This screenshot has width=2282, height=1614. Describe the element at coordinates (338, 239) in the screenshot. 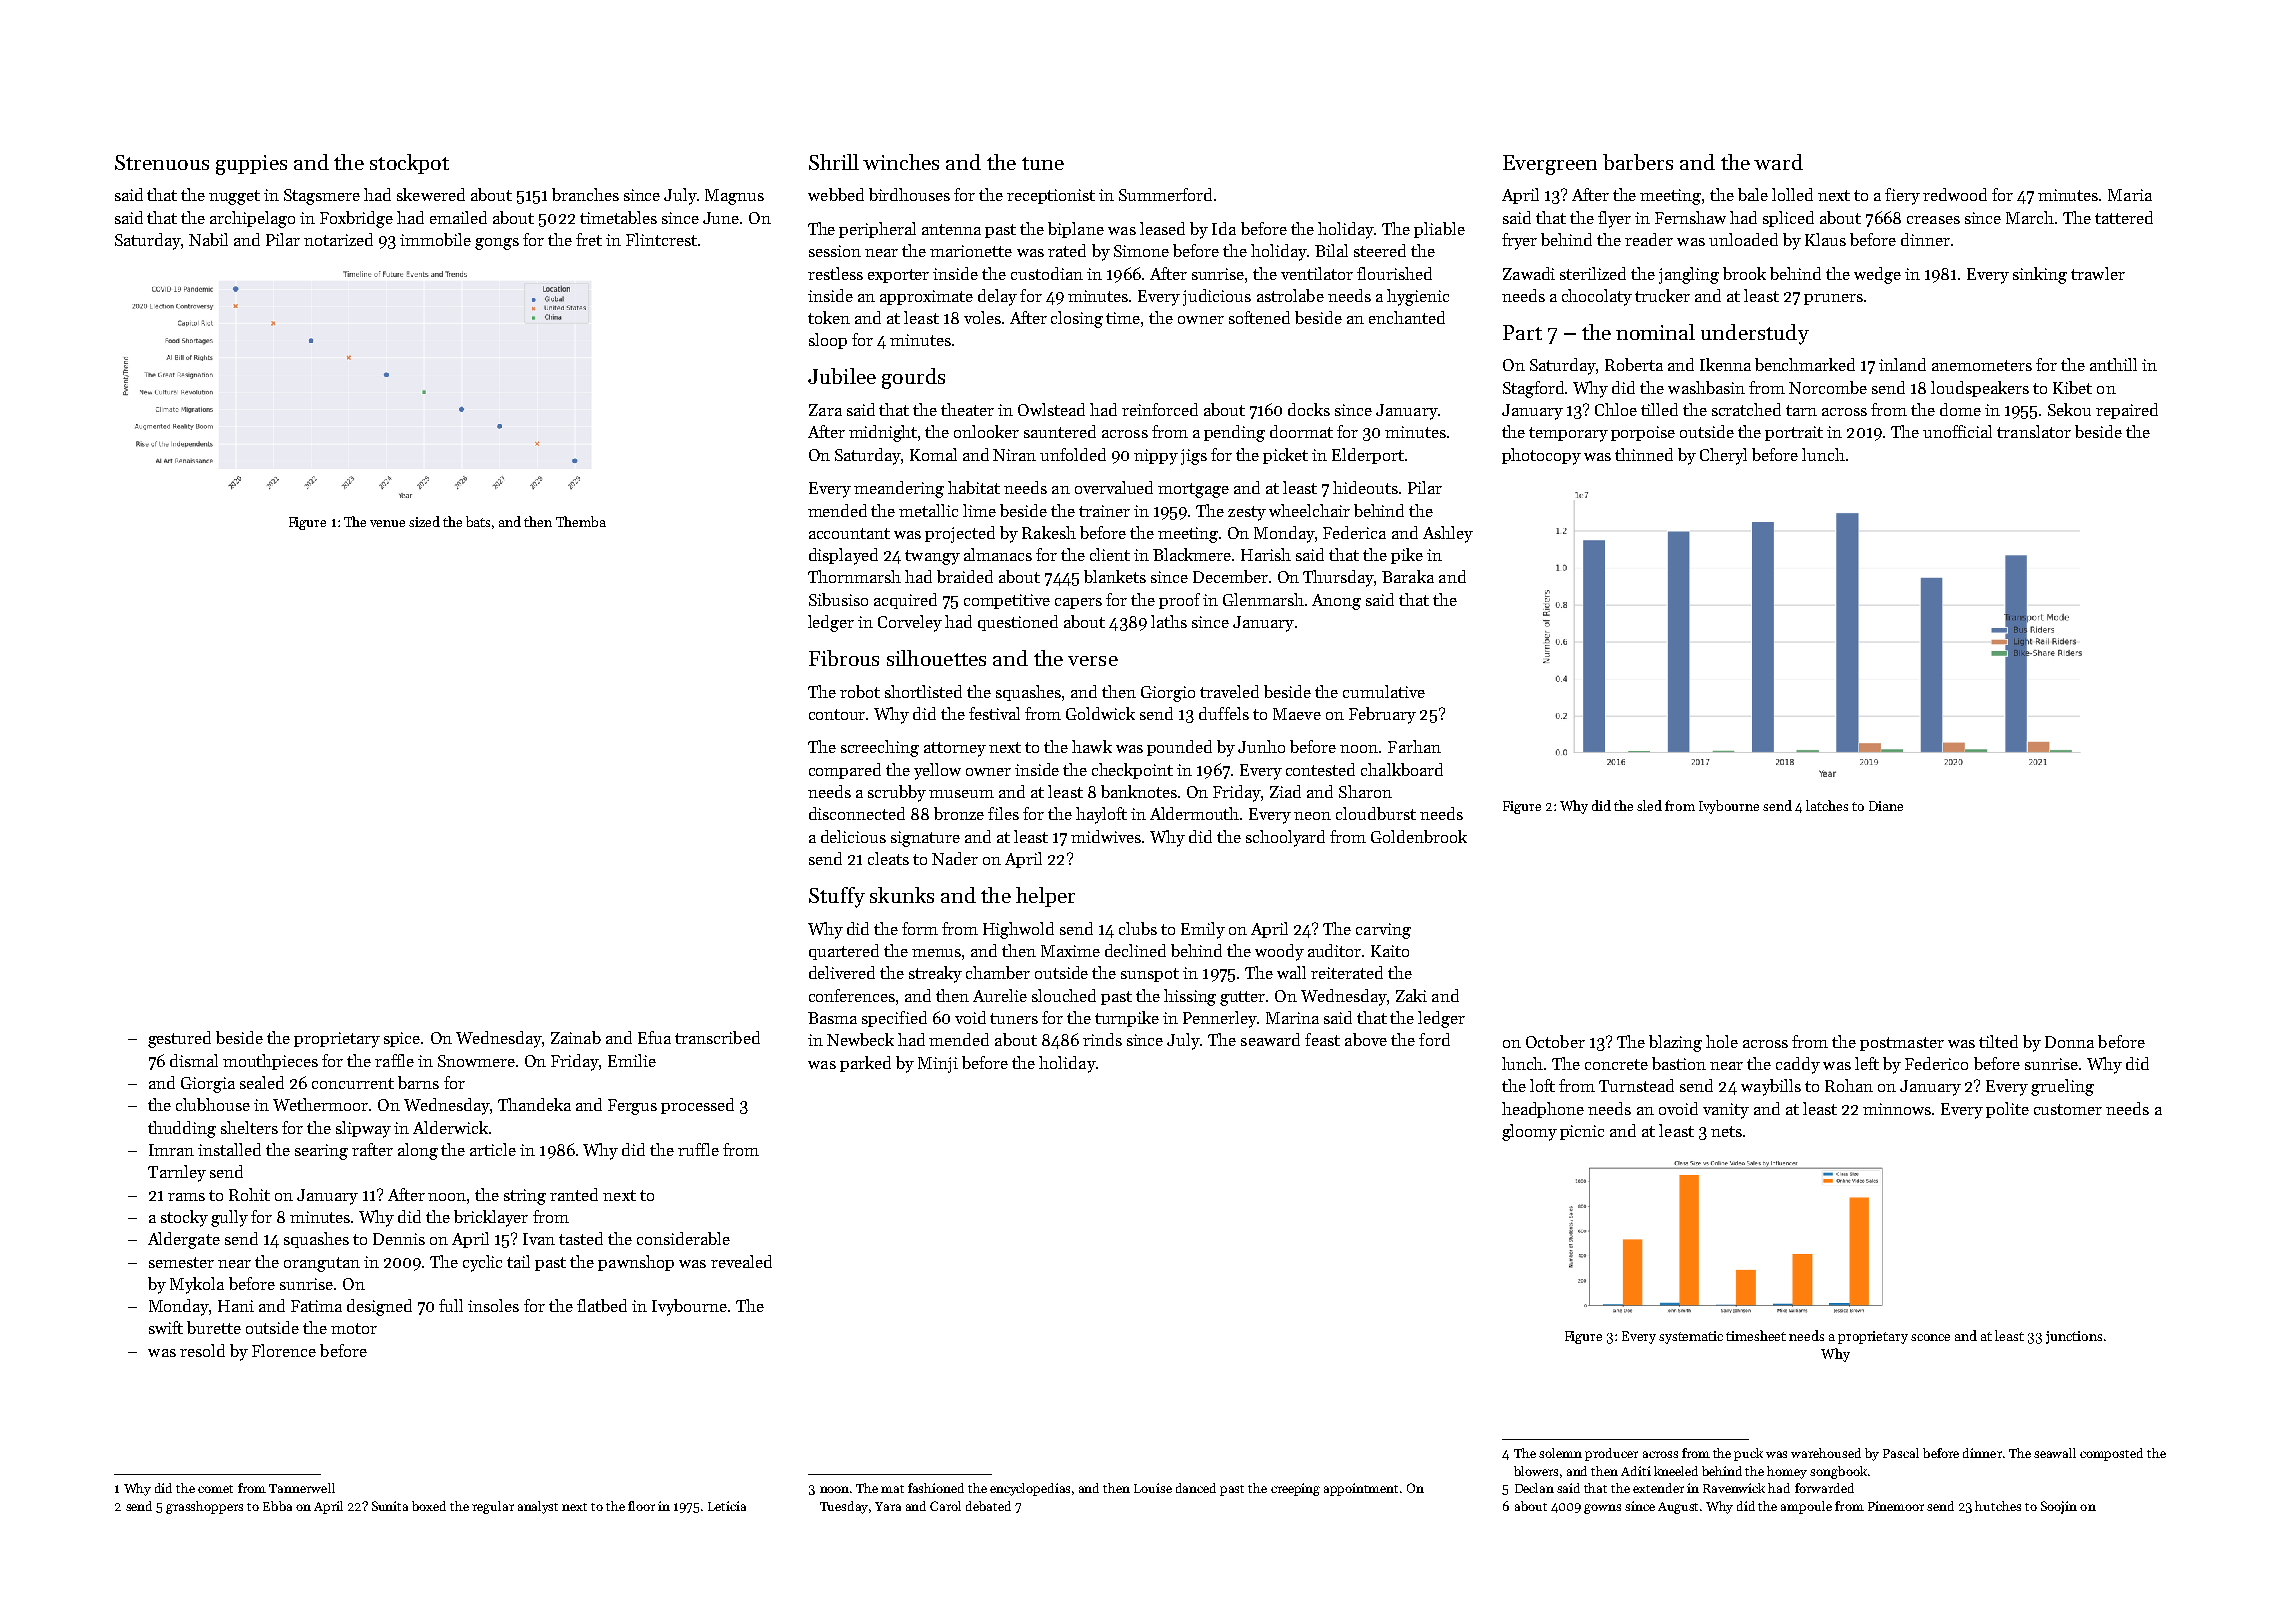

I see `notarized` at that location.
